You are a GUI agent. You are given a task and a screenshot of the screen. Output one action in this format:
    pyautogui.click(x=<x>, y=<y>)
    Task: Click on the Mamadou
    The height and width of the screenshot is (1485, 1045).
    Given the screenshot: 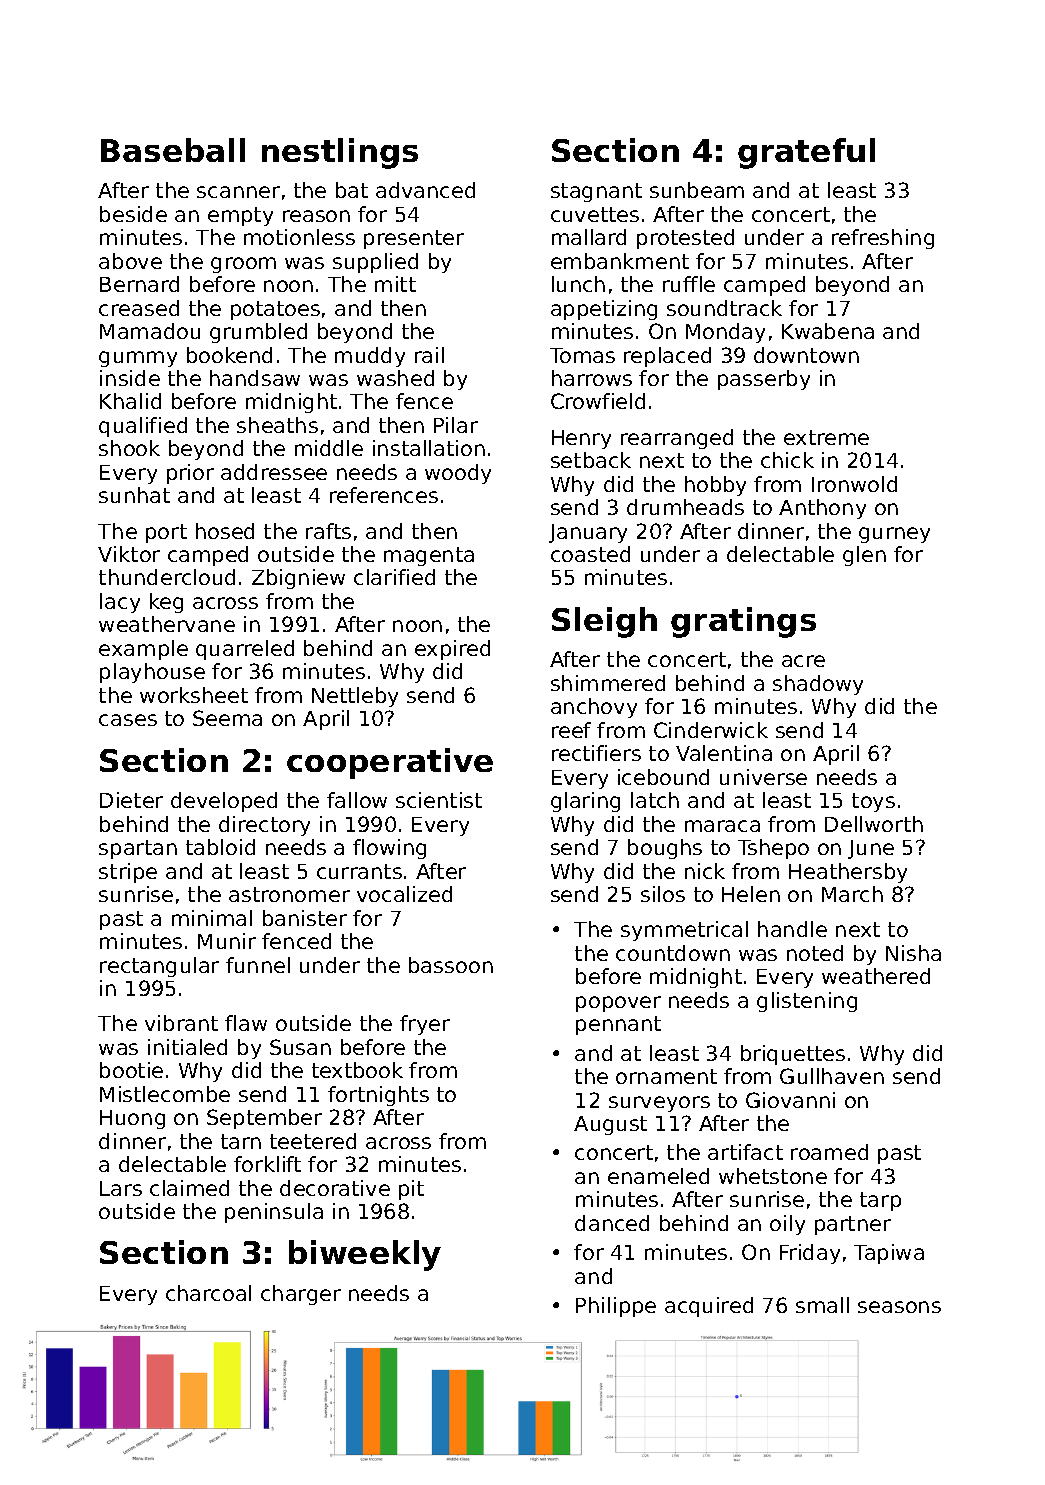 What is the action you would take?
    pyautogui.click(x=150, y=331)
